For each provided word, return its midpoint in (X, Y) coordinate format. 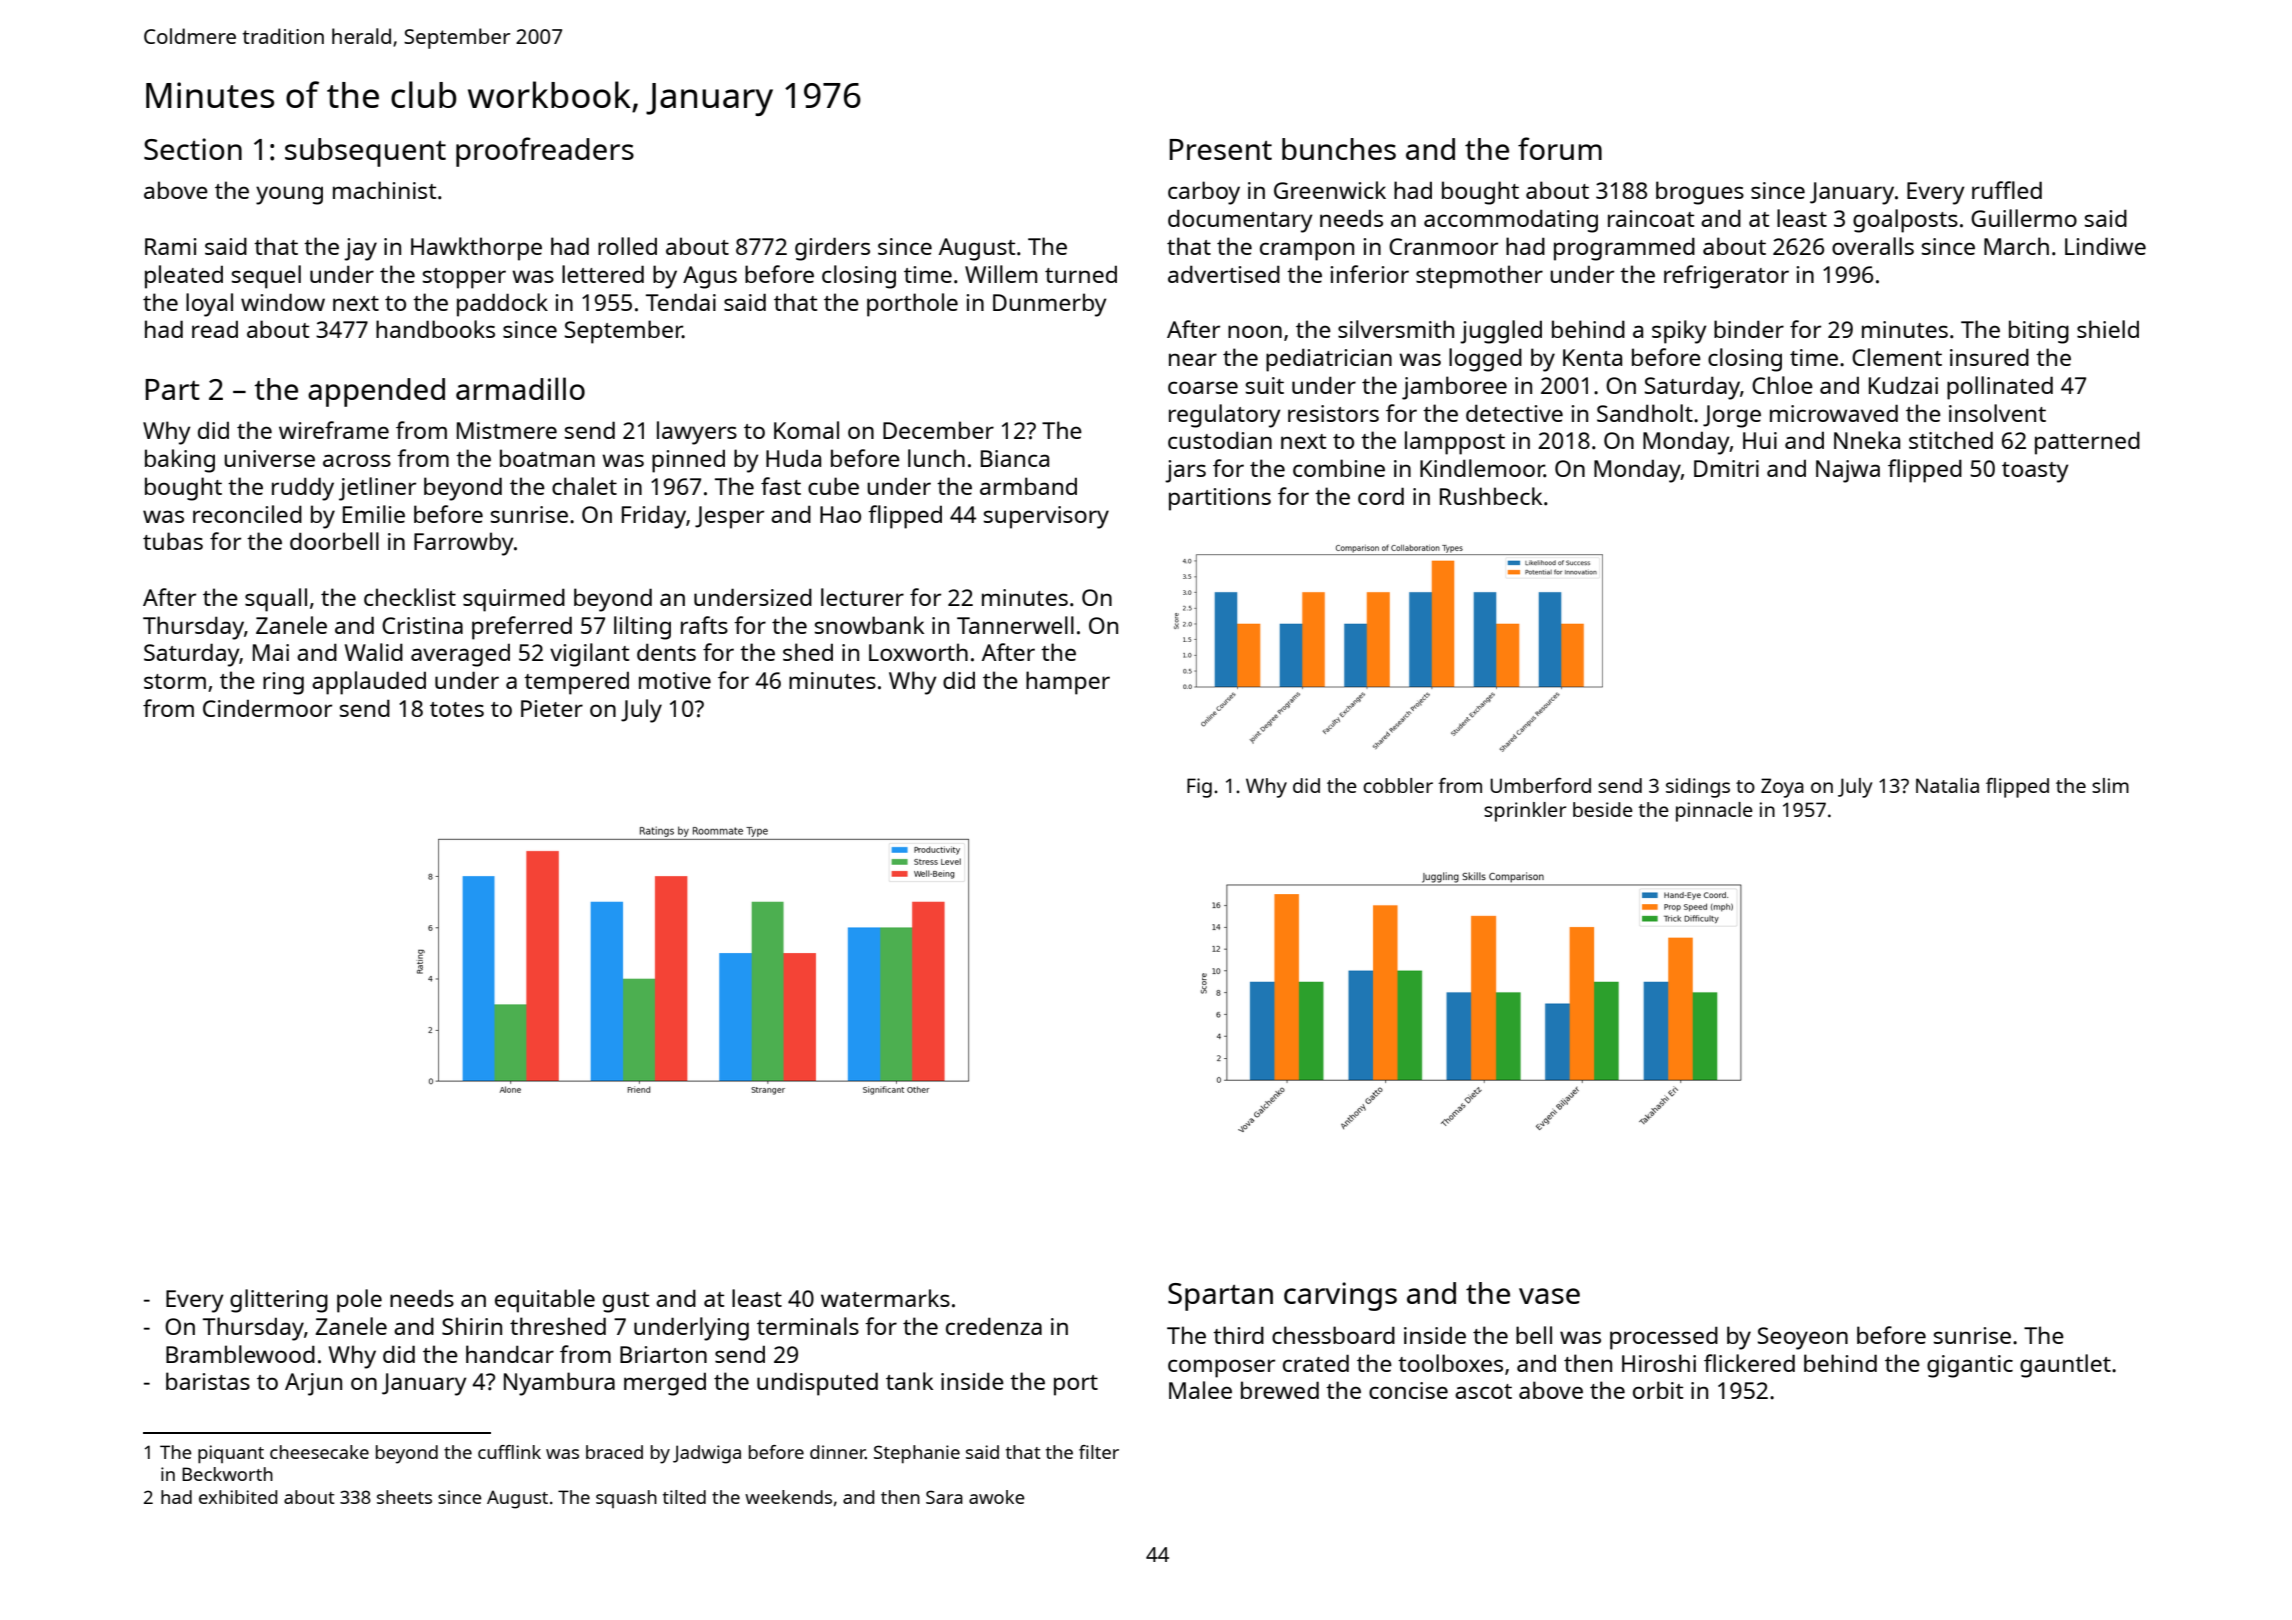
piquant (231, 1454)
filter (1099, 1452)
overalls (1873, 246)
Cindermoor (267, 708)
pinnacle (1714, 812)
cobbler (1398, 785)
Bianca (1015, 458)
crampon (1307, 251)
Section (193, 149)
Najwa (1848, 471)
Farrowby (464, 544)
